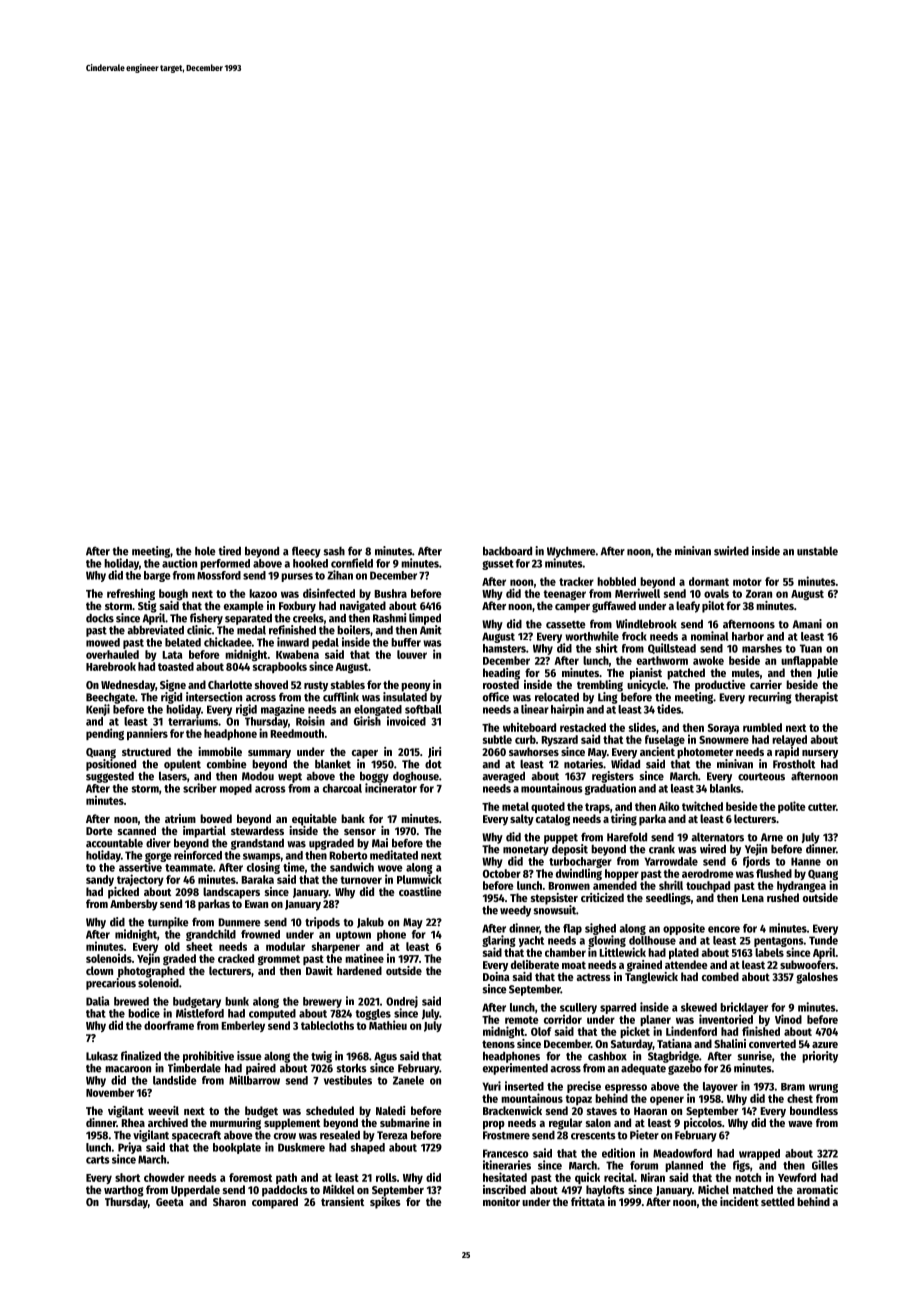 Image resolution: width=924 pixels, height=1308 pixels. Describe the element at coordinates (163, 1110) in the screenshot. I see `weevil` at that location.
